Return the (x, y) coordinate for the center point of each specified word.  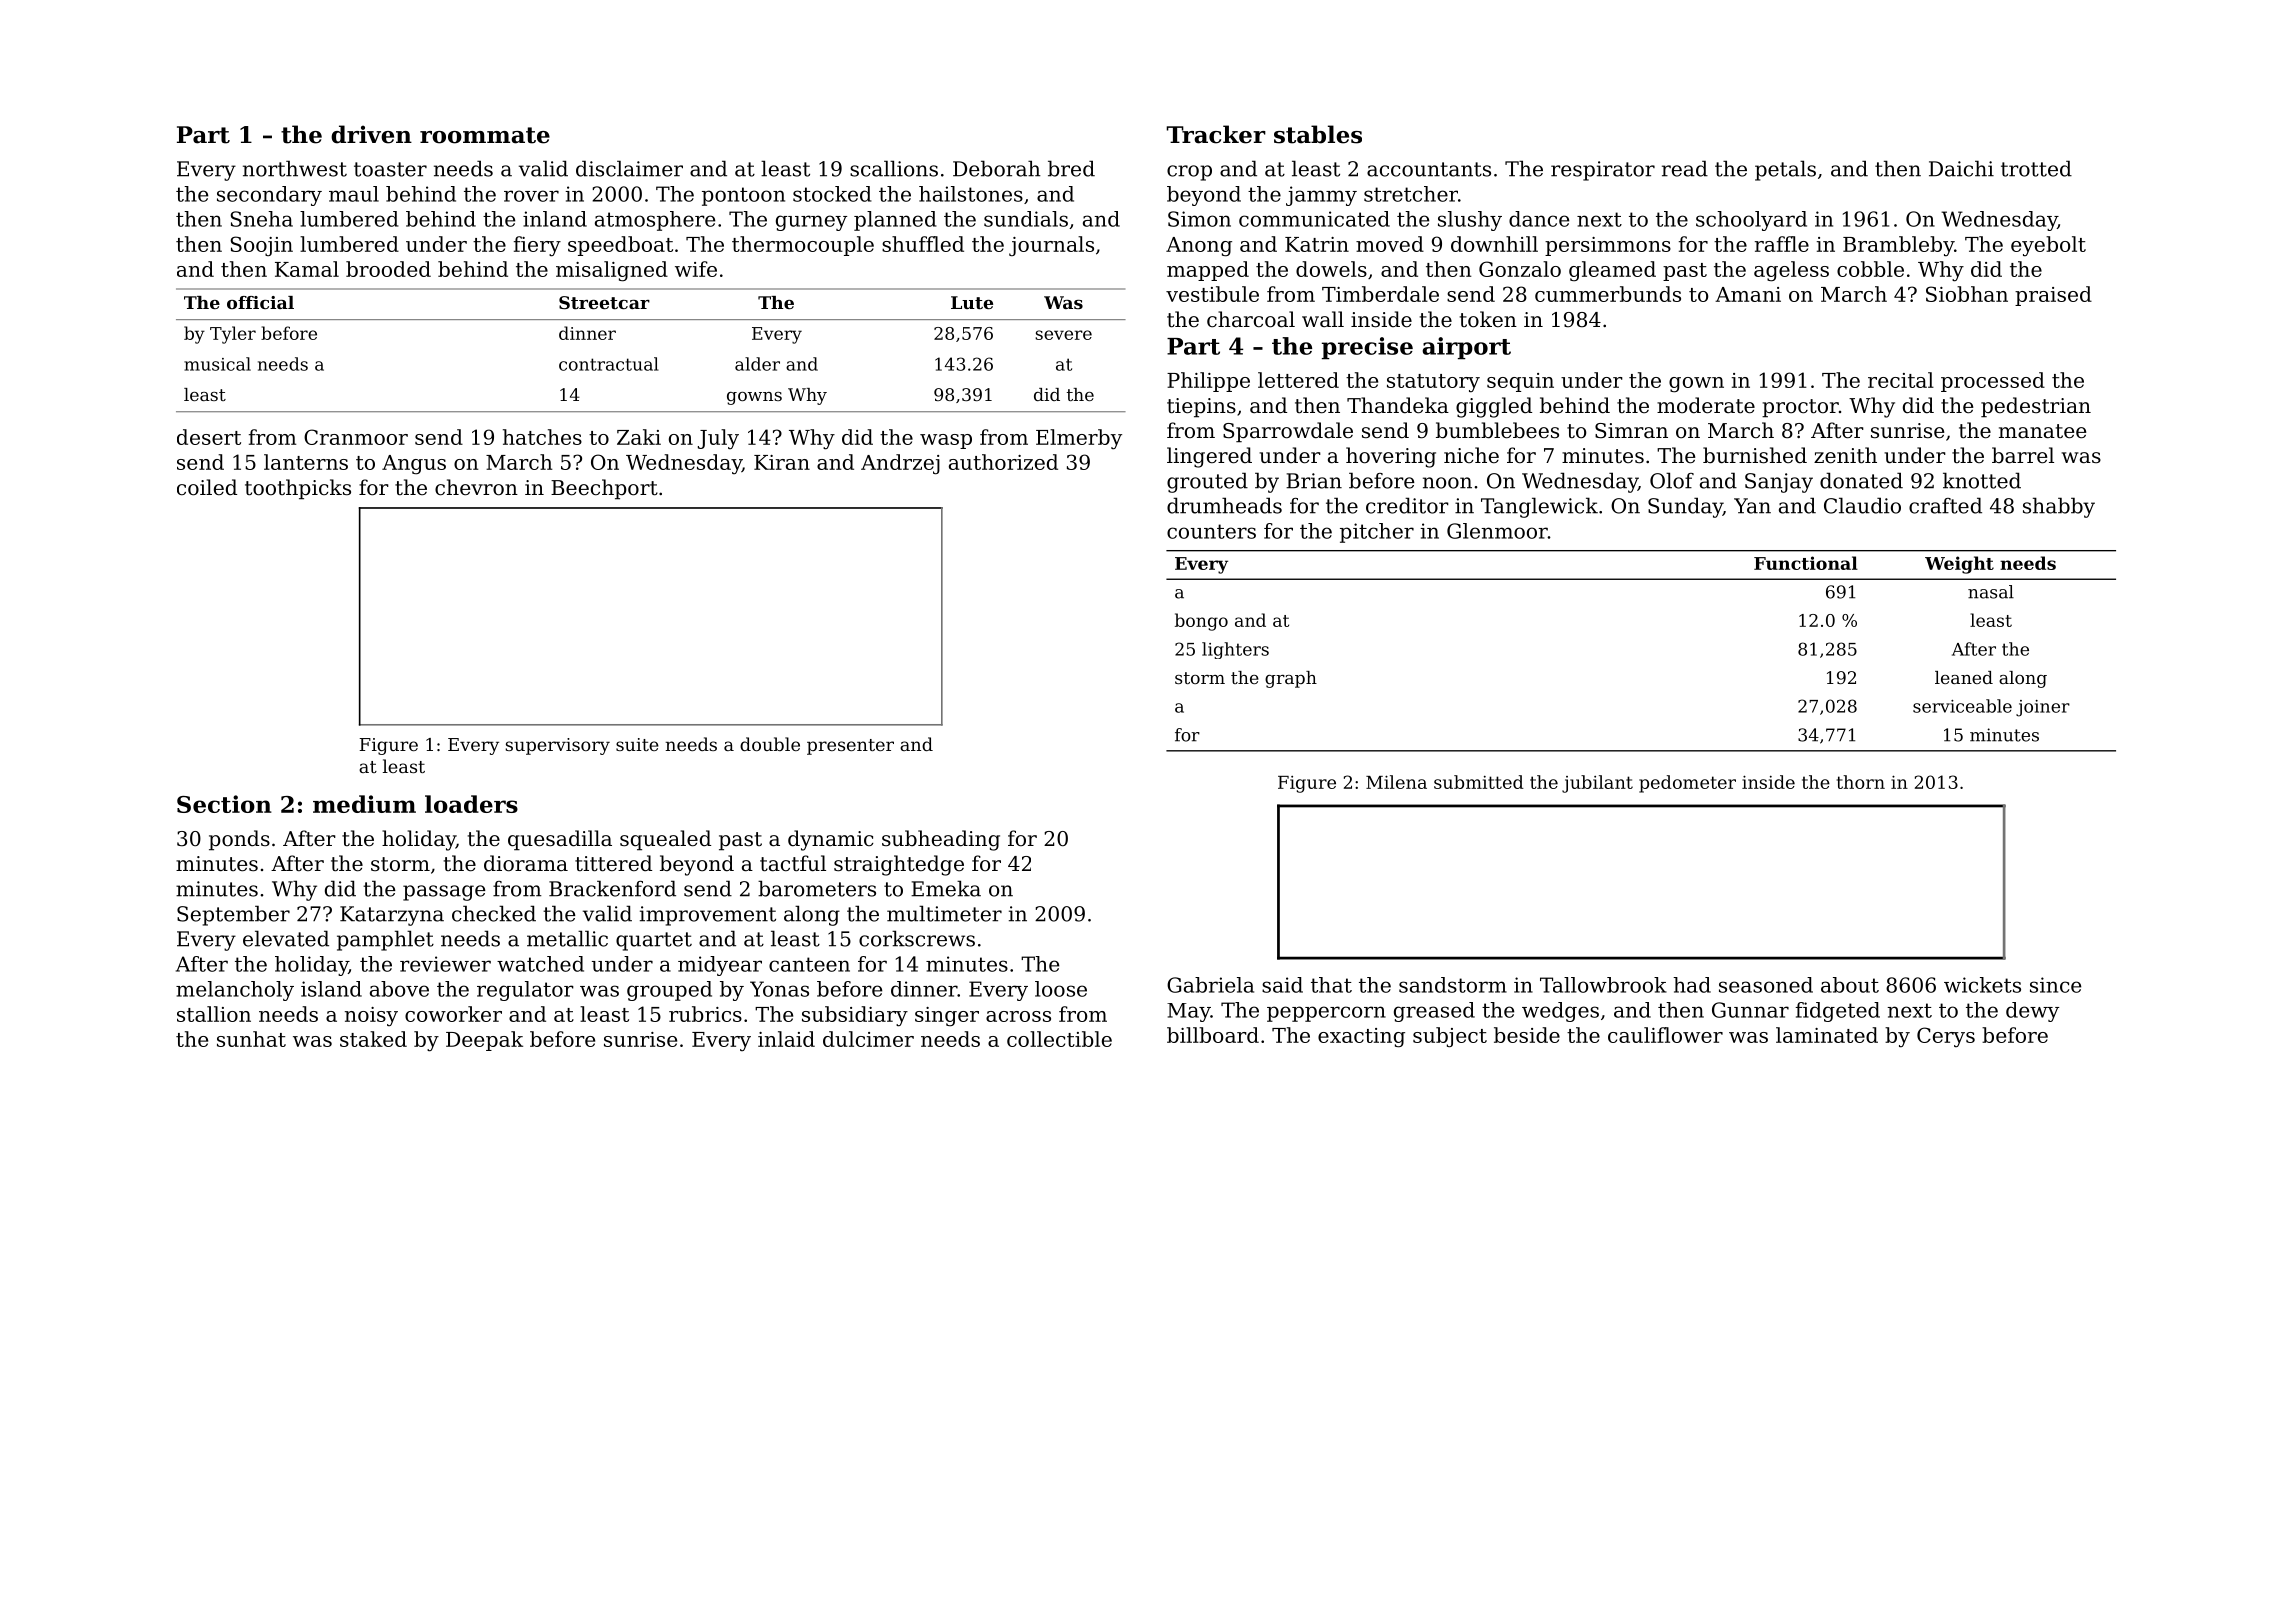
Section (224, 804)
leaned (1964, 677)
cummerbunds (1608, 294)
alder (757, 364)
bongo (1201, 622)
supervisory (557, 746)
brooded (388, 269)
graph (1291, 679)
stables (1318, 134)
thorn (1861, 782)
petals (1785, 170)
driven (371, 134)
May (1189, 1012)
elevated (286, 938)
